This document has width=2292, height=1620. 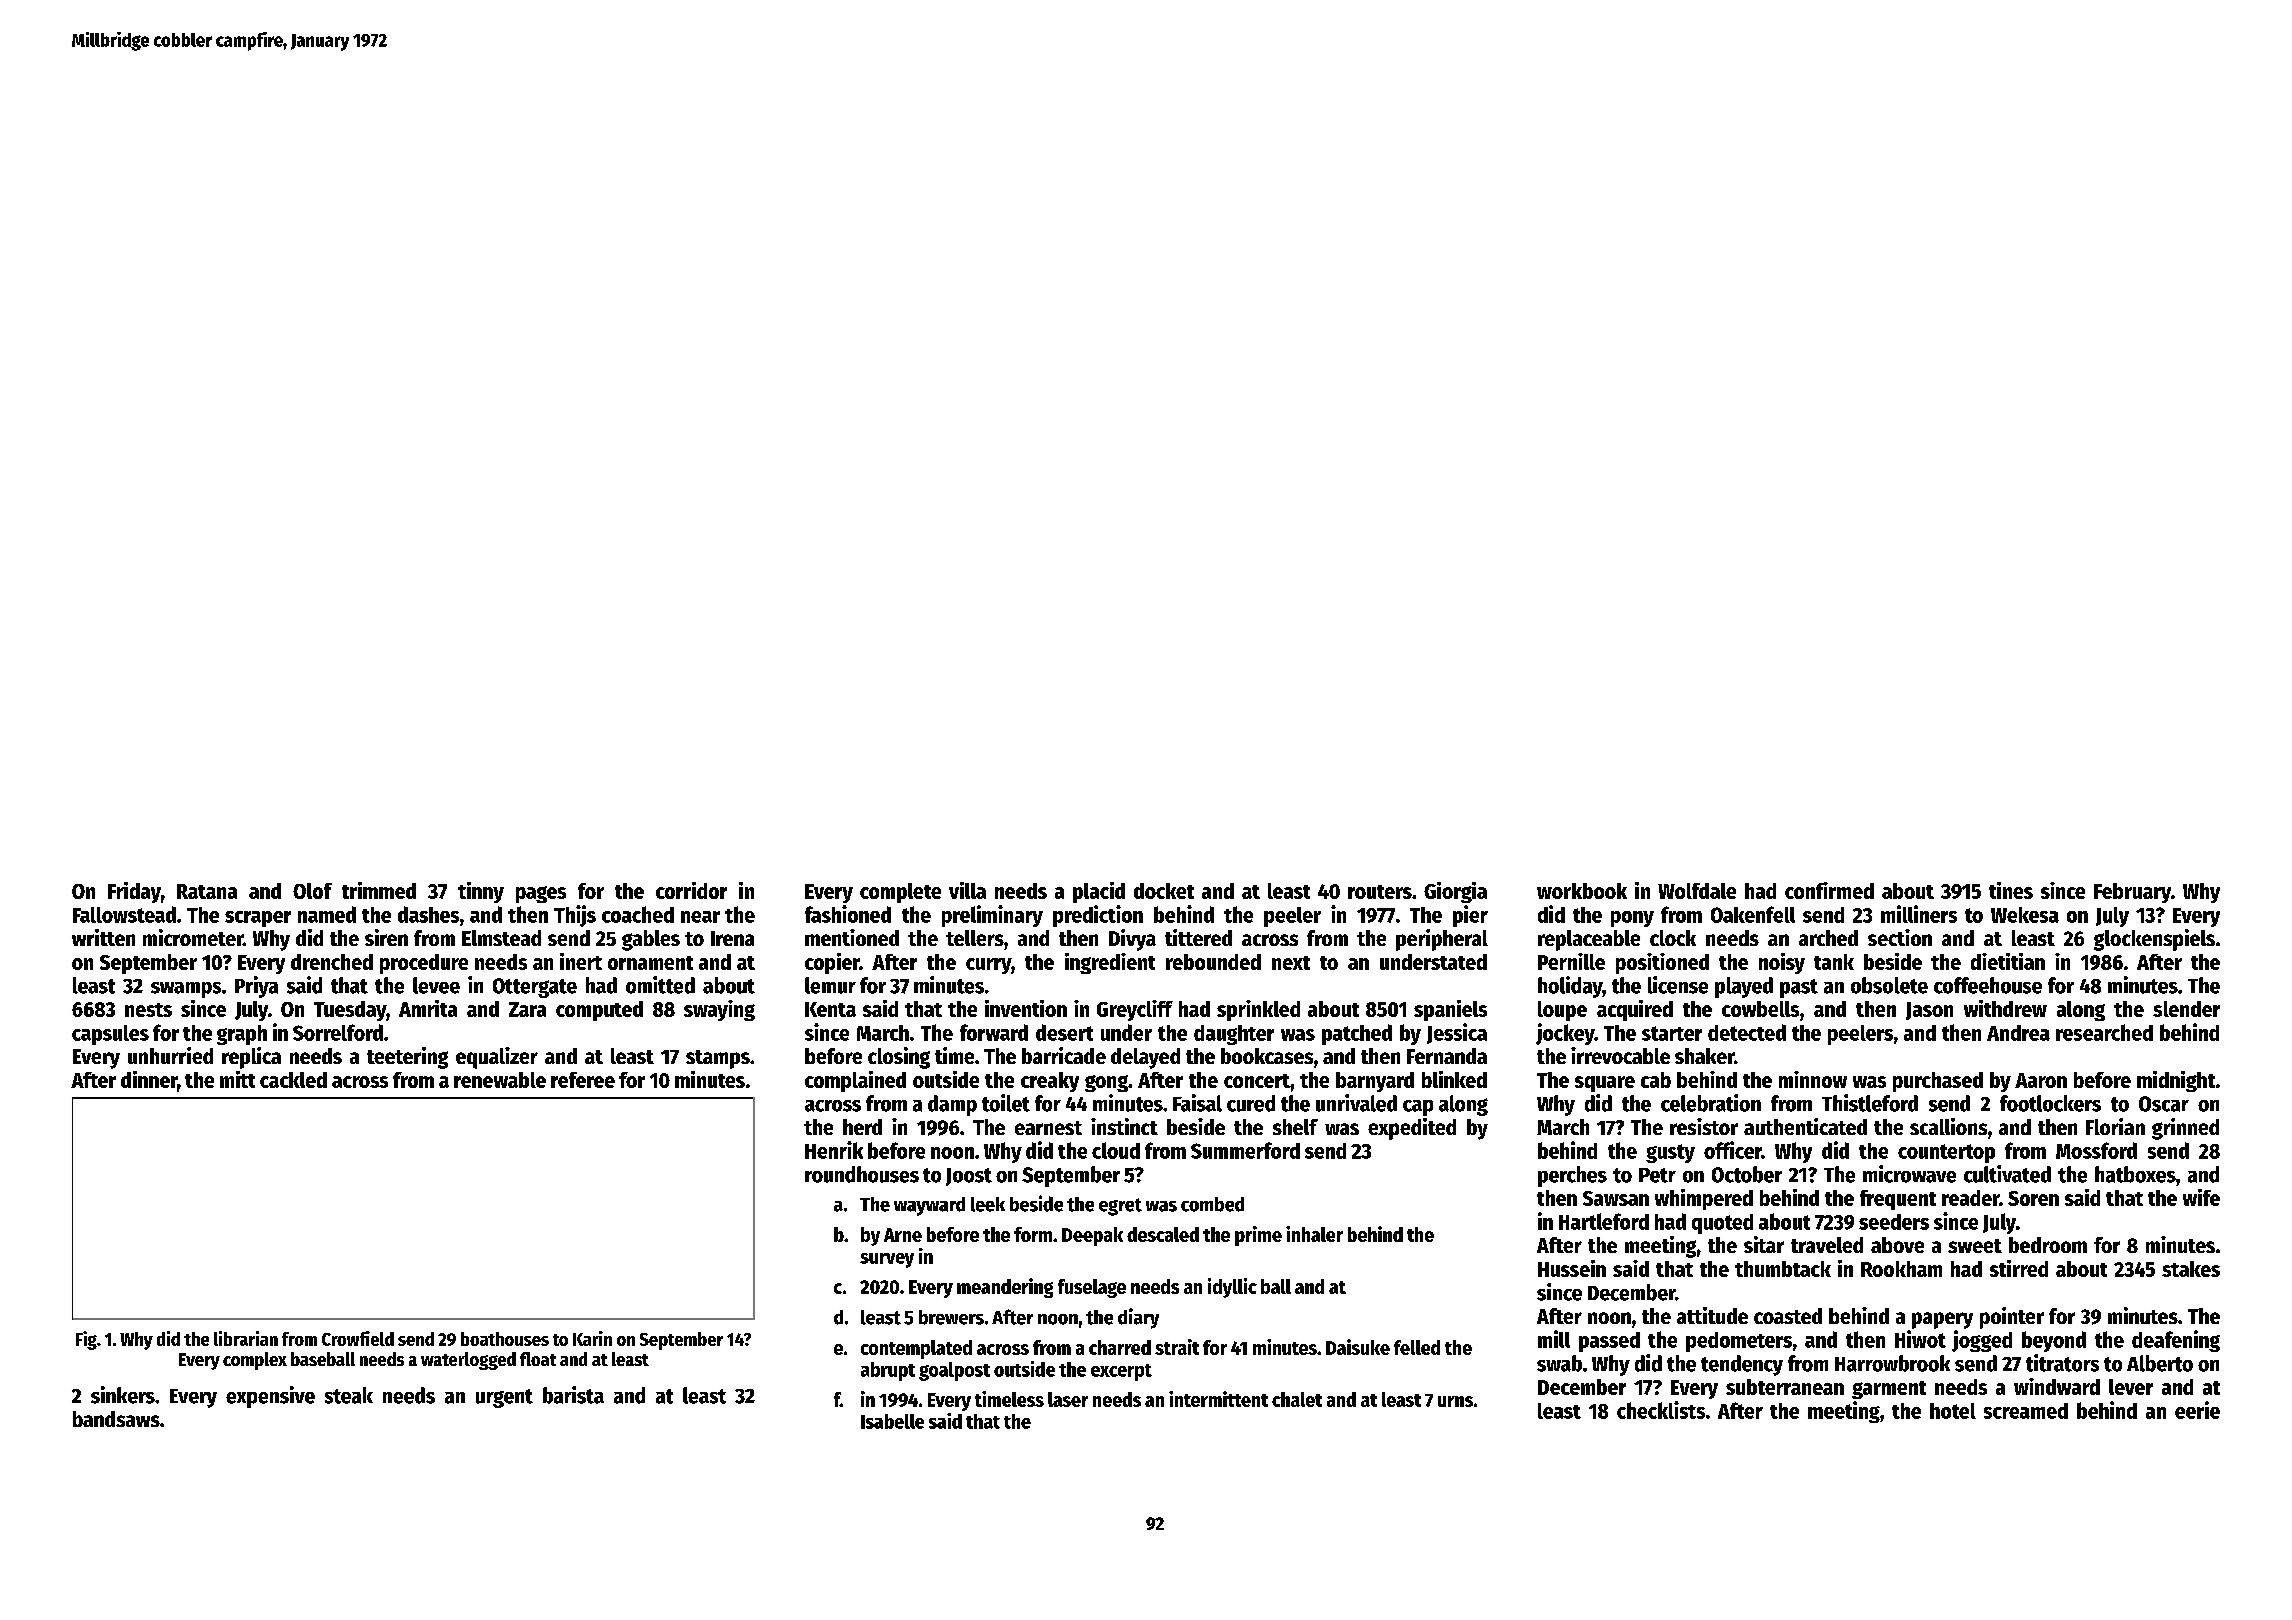 I want to click on roundhouses, so click(x=862, y=1174).
